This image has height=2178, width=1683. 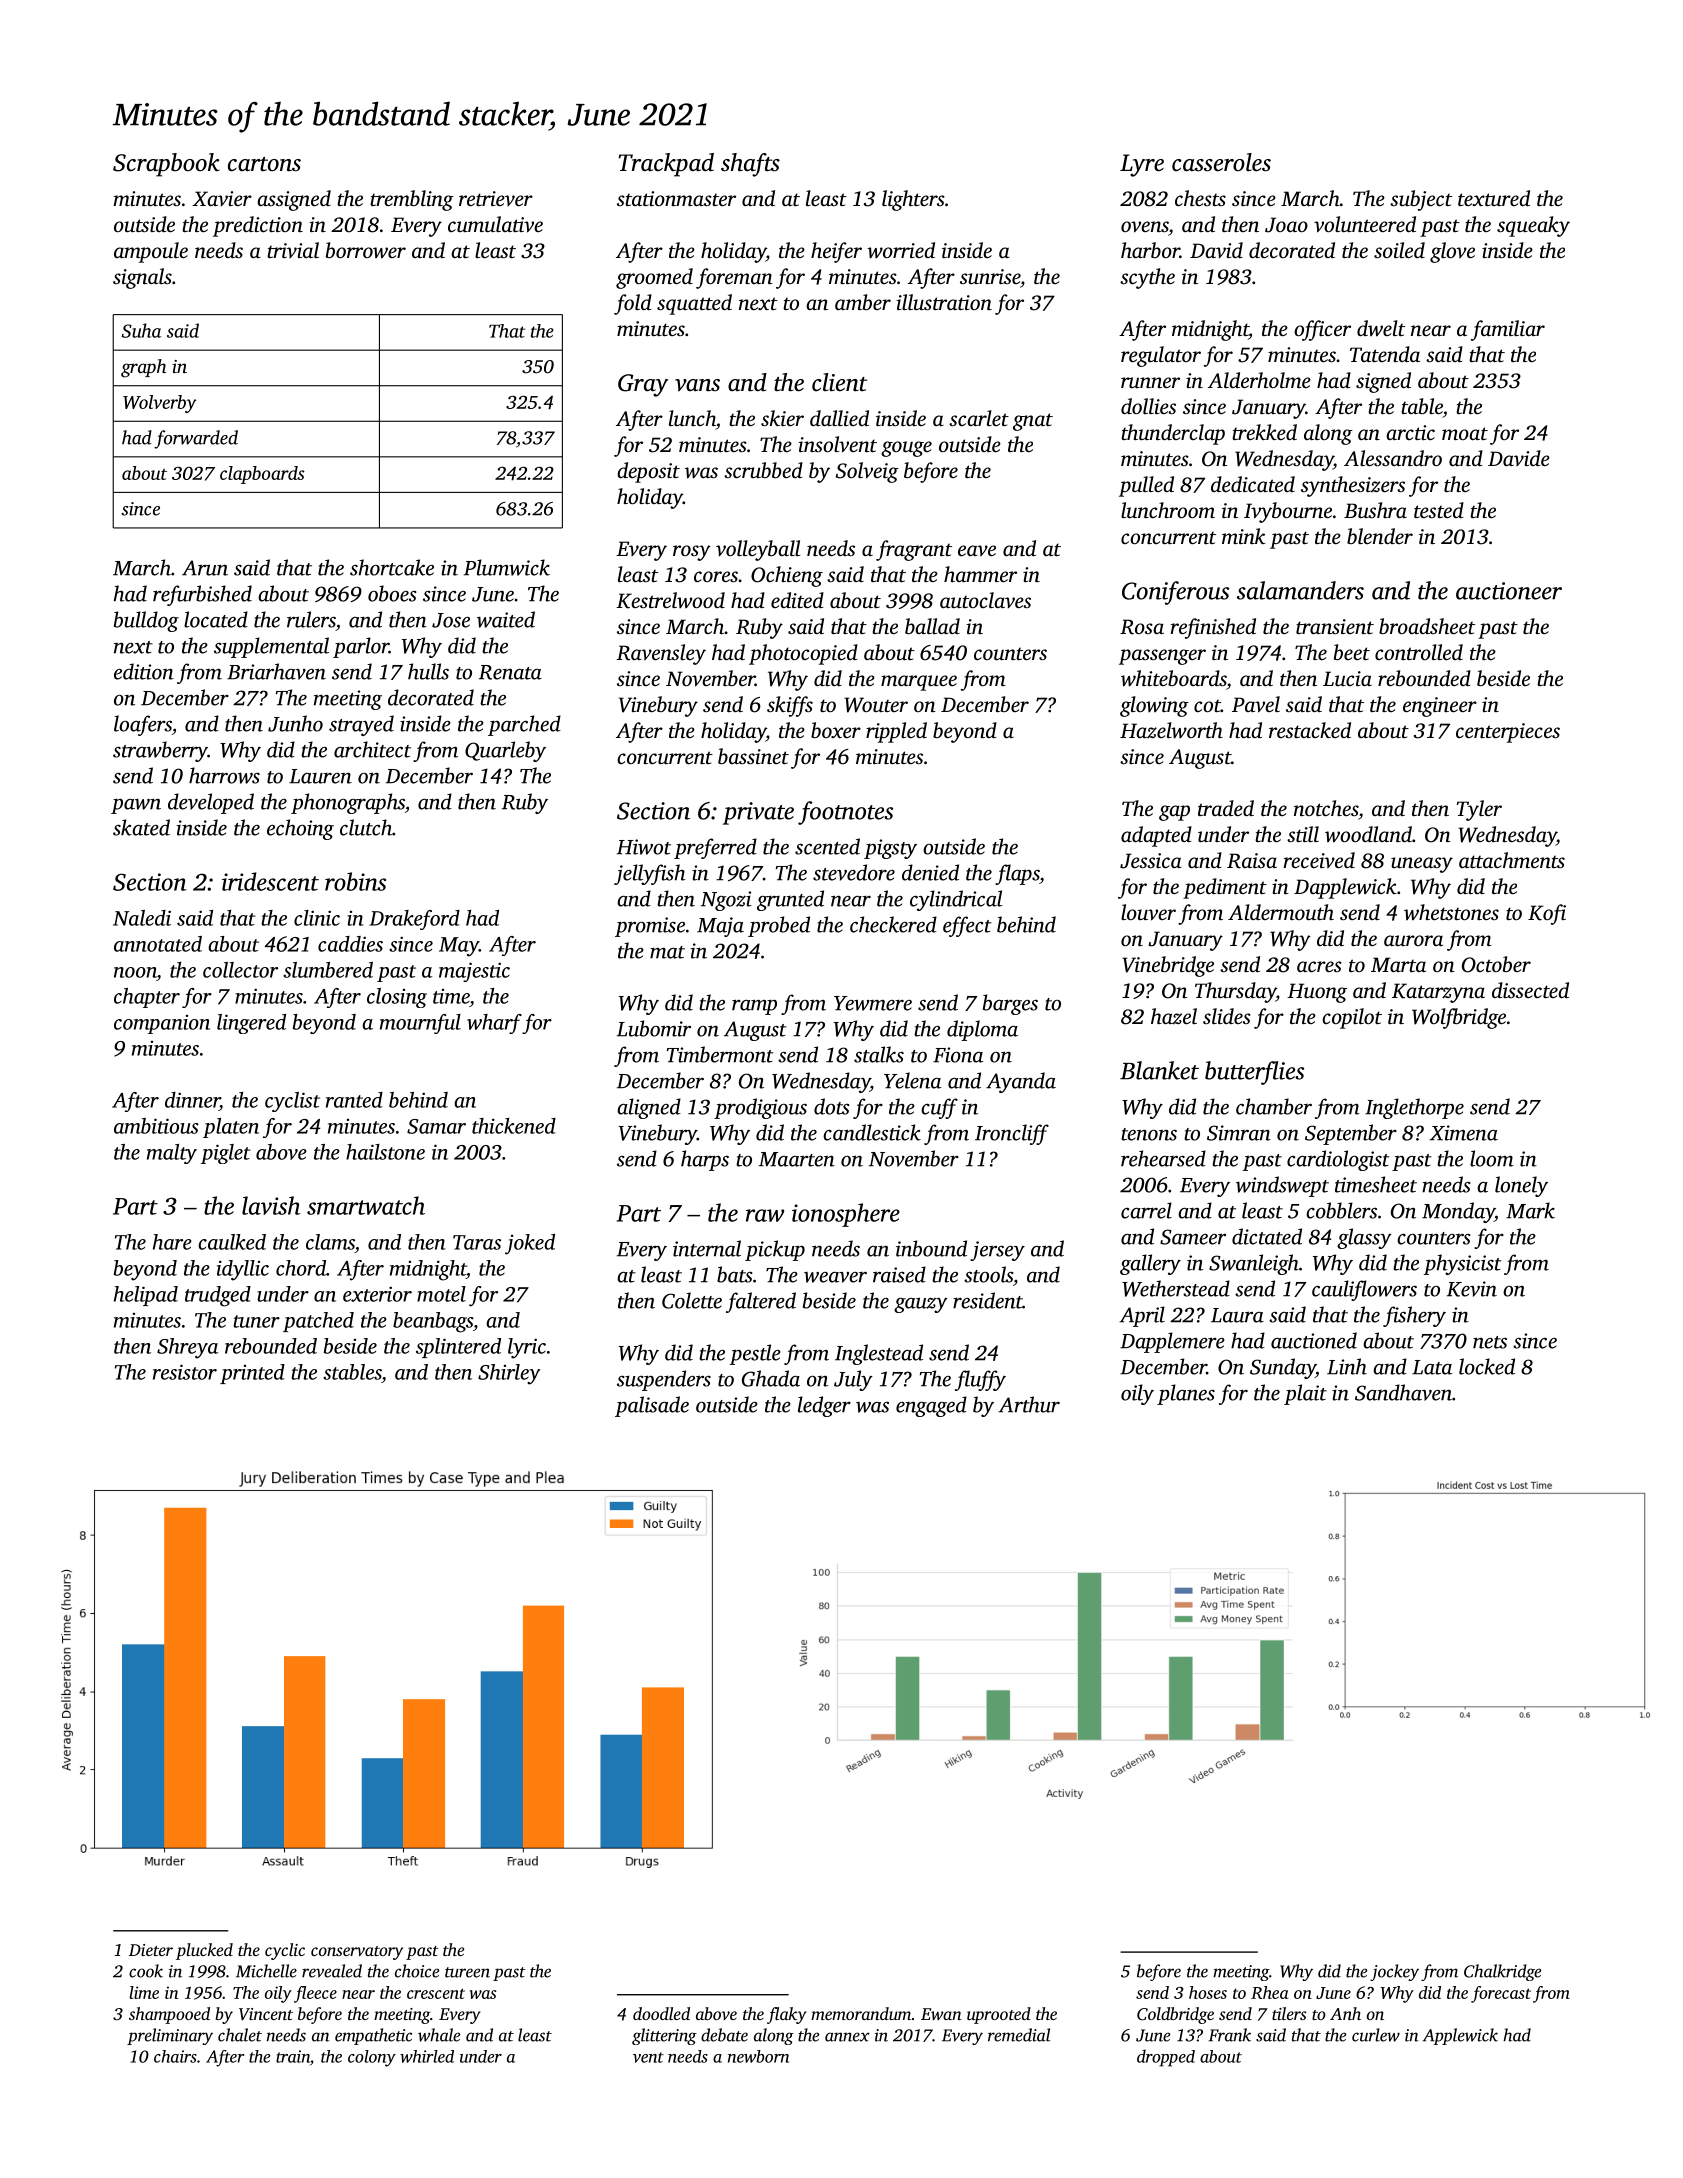 What do you see at coordinates (1487, 1366) in the image?
I see `locked` at bounding box center [1487, 1366].
